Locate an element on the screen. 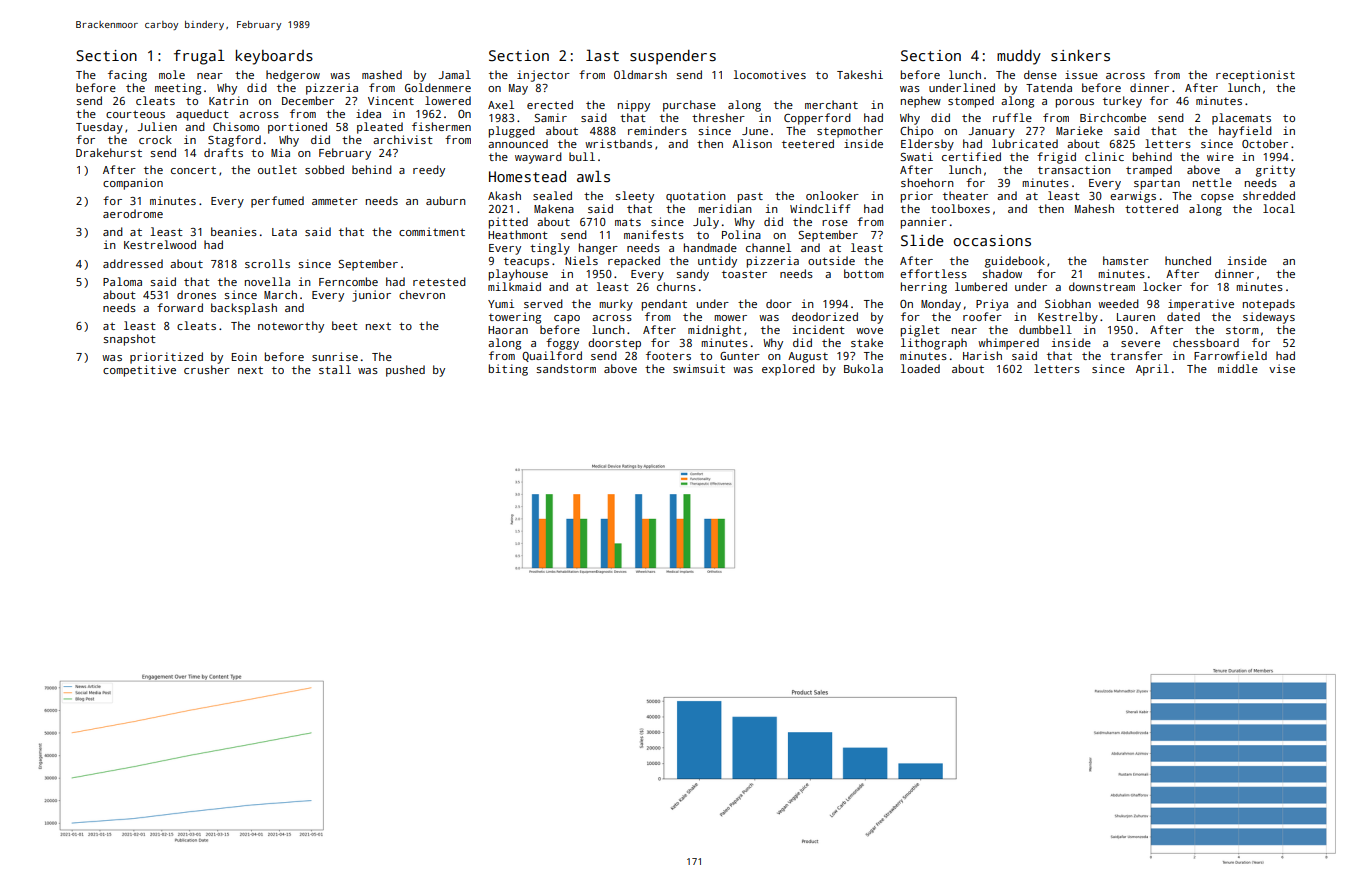 The height and width of the screenshot is (887, 1372). deodorized is located at coordinates (825, 316).
